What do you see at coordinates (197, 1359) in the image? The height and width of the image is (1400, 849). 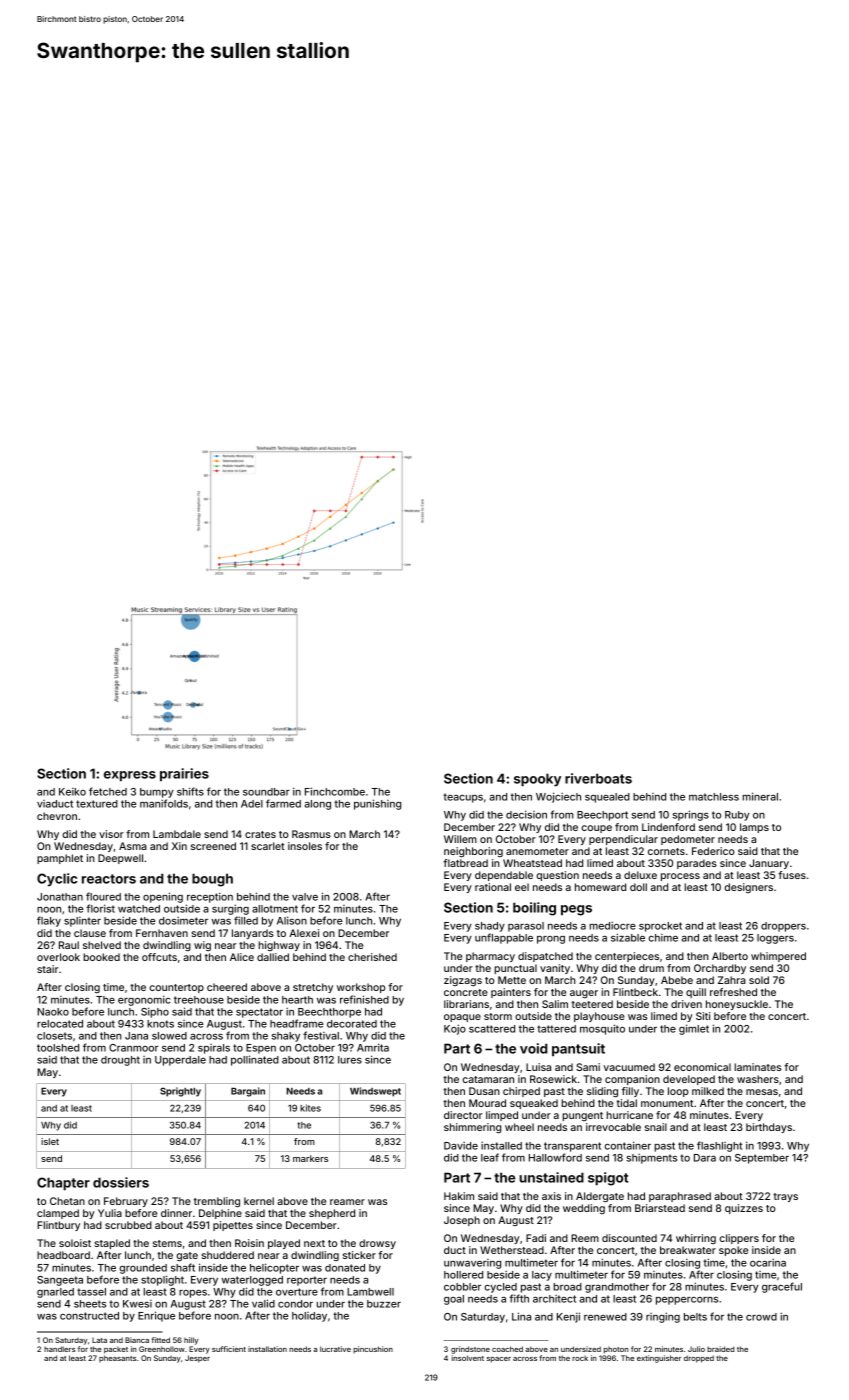 I see `Jesper` at bounding box center [197, 1359].
